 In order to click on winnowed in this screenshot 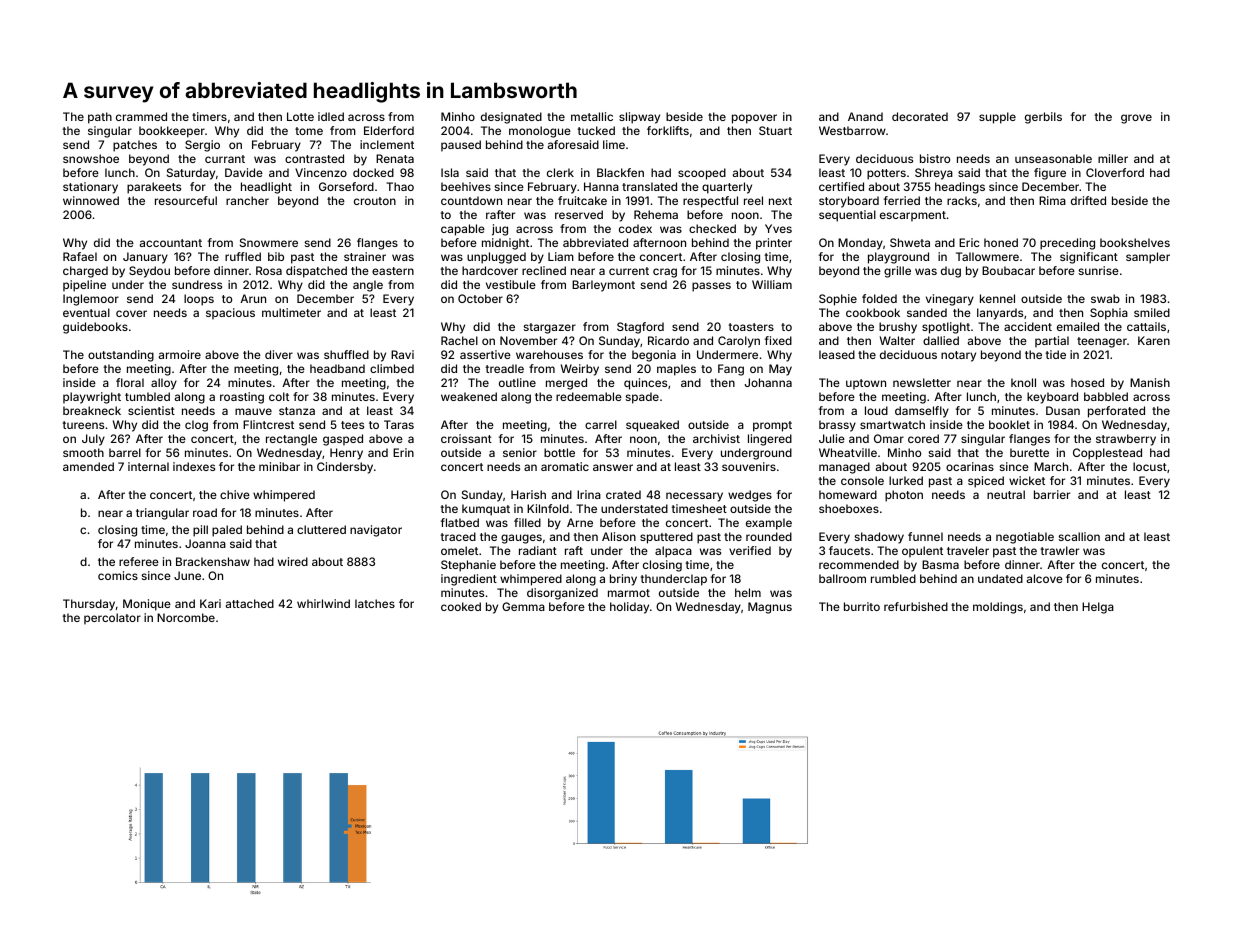, I will do `click(91, 200)`.
